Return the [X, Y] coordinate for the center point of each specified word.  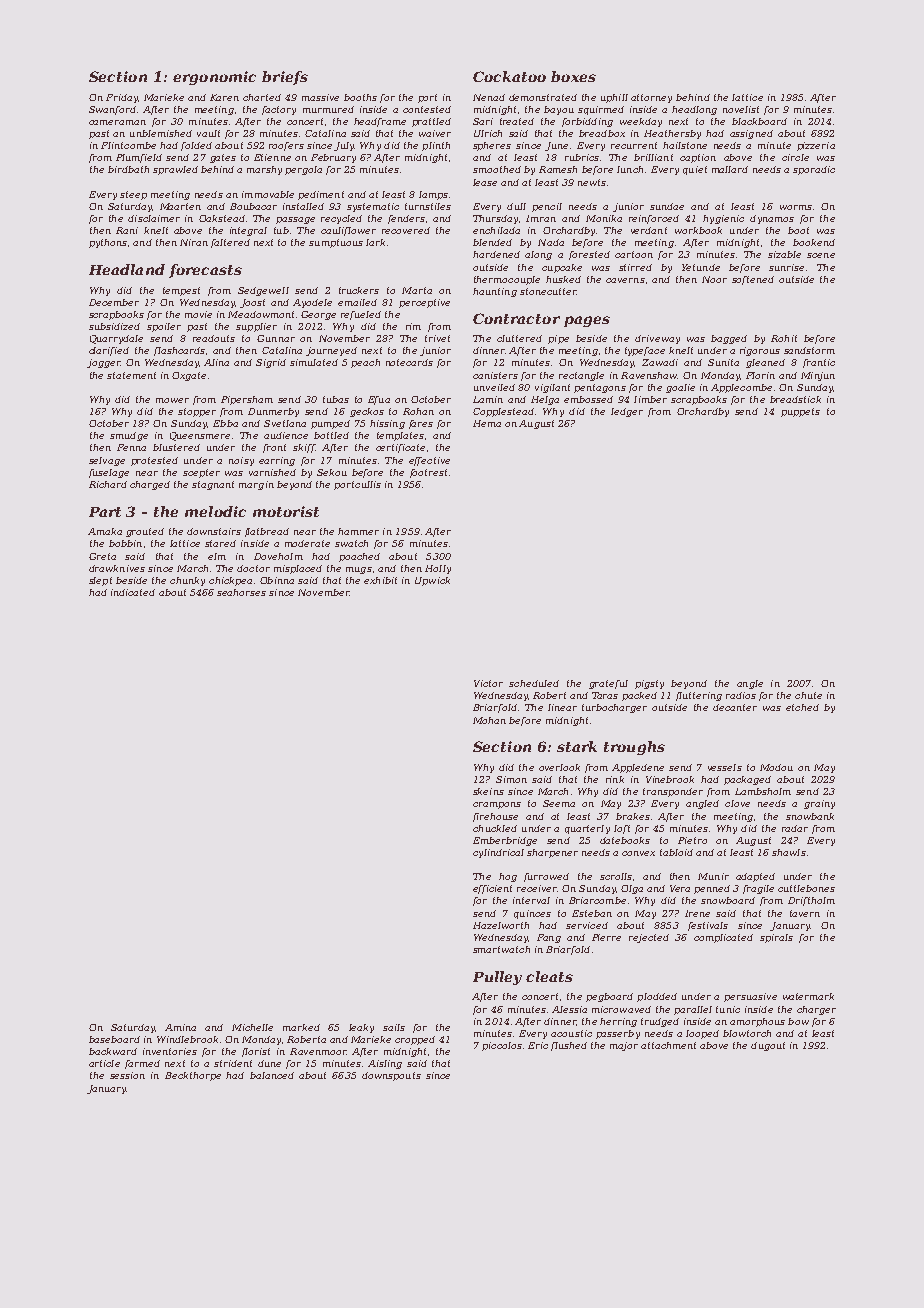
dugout [768, 1046]
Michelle [252, 1027]
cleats [549, 976]
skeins [488, 791]
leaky [361, 1028]
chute [808, 695]
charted [262, 97]
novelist [741, 109]
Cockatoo [509, 76]
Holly [438, 569]
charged [150, 485]
